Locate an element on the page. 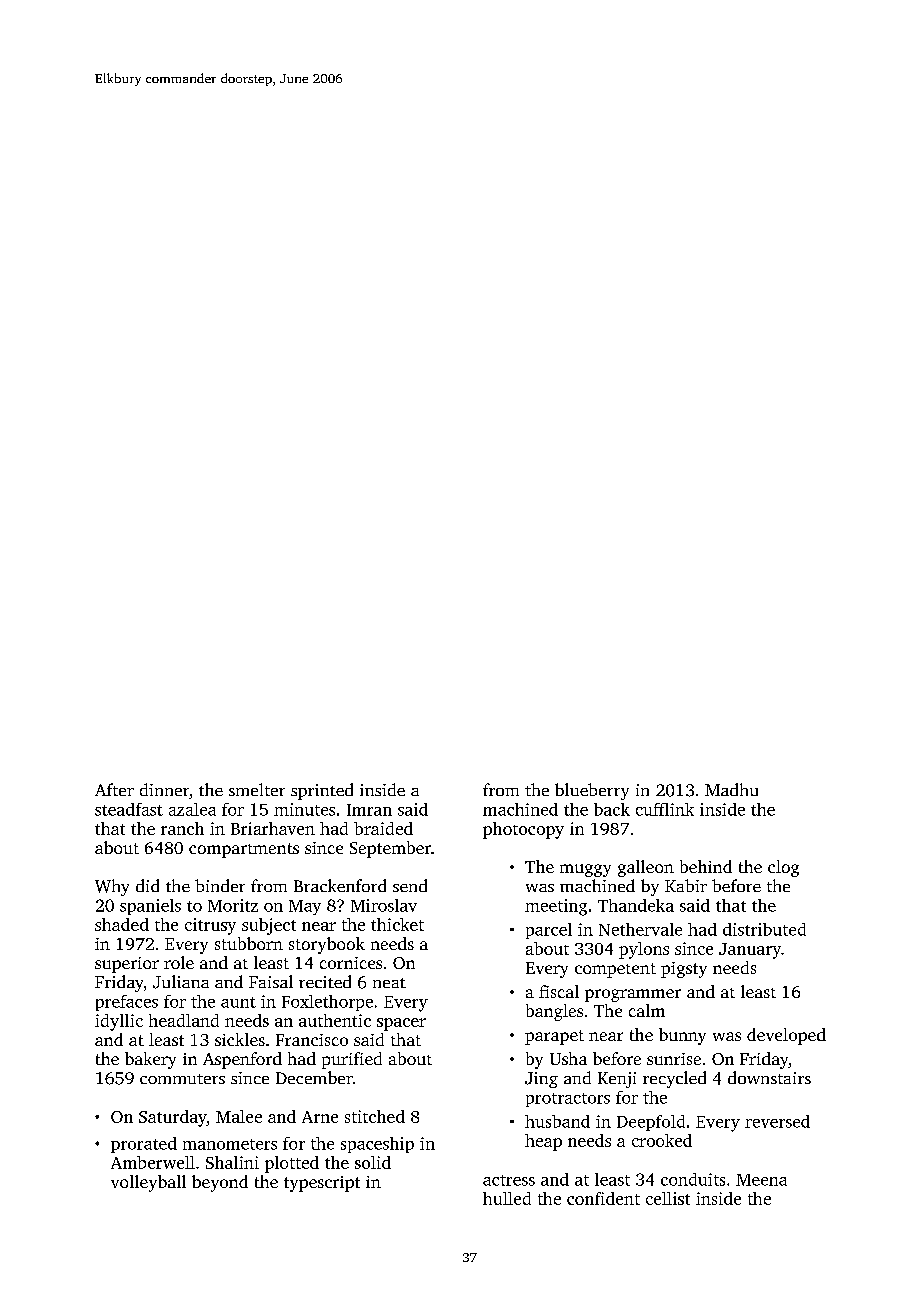  cufflink is located at coordinates (665, 809).
